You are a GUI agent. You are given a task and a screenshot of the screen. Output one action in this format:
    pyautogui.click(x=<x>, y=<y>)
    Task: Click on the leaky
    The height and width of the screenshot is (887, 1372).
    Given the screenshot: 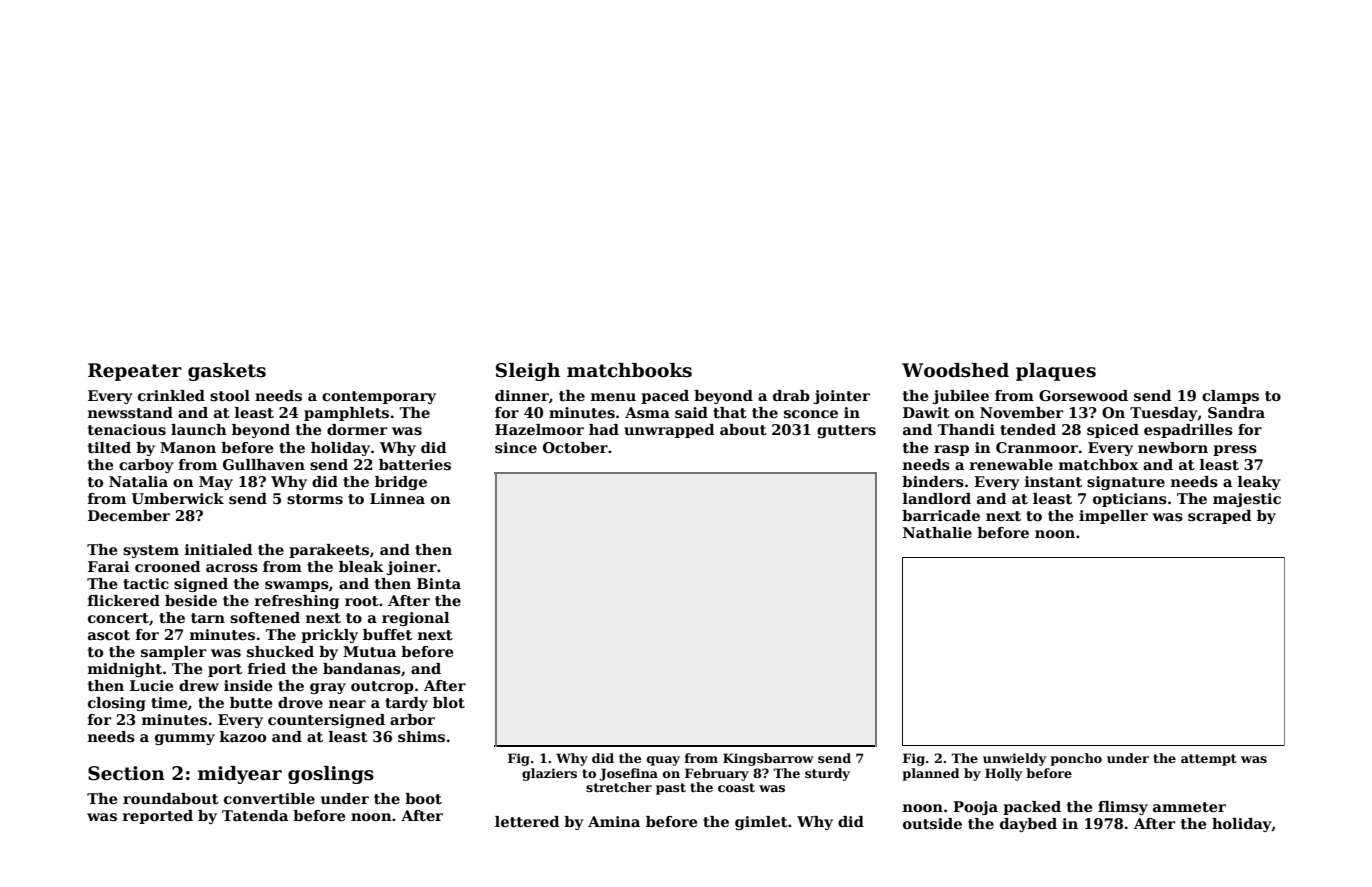 What is the action you would take?
    pyautogui.click(x=1259, y=483)
